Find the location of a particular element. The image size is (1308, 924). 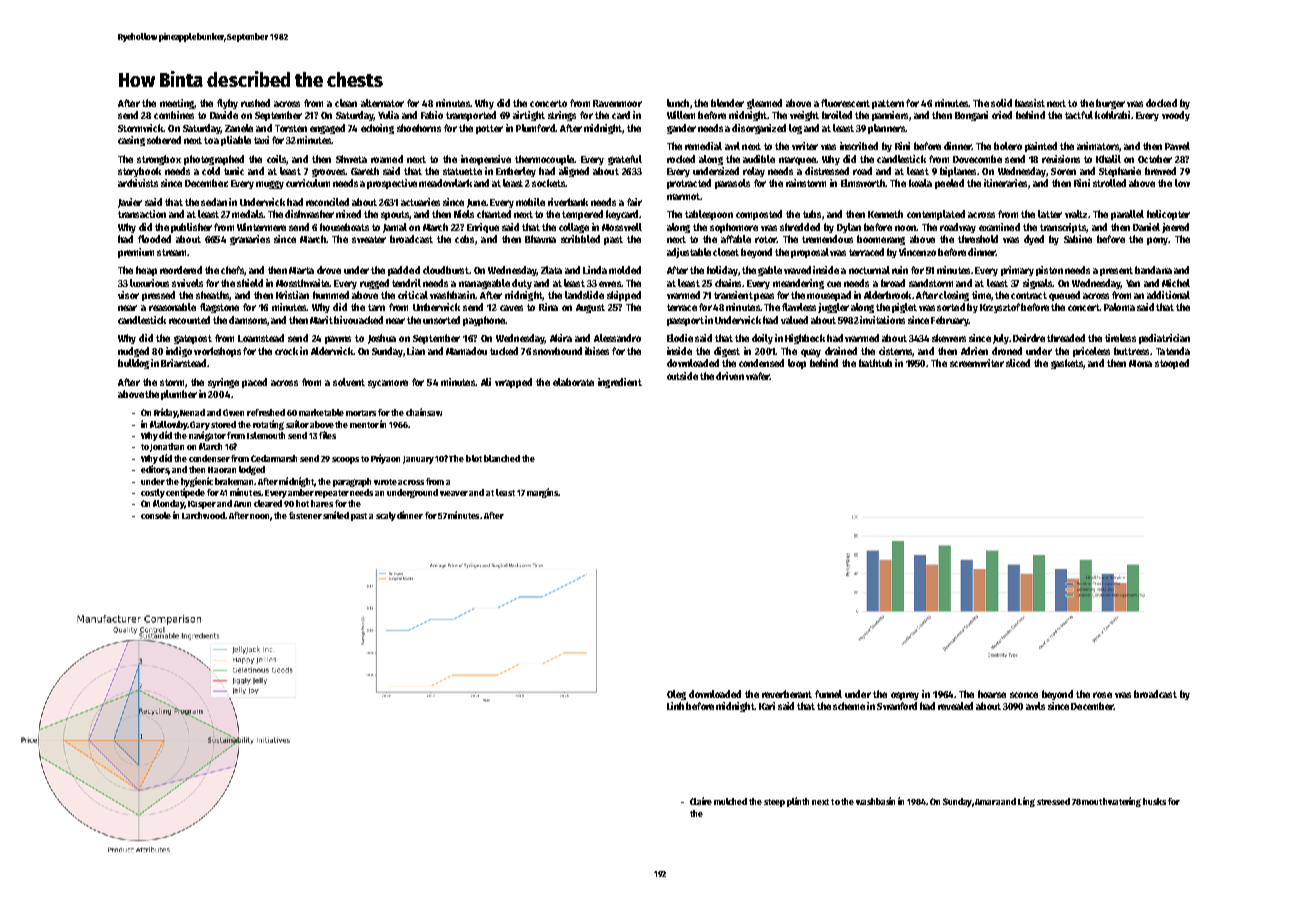

woody is located at coordinates (1176, 116).
